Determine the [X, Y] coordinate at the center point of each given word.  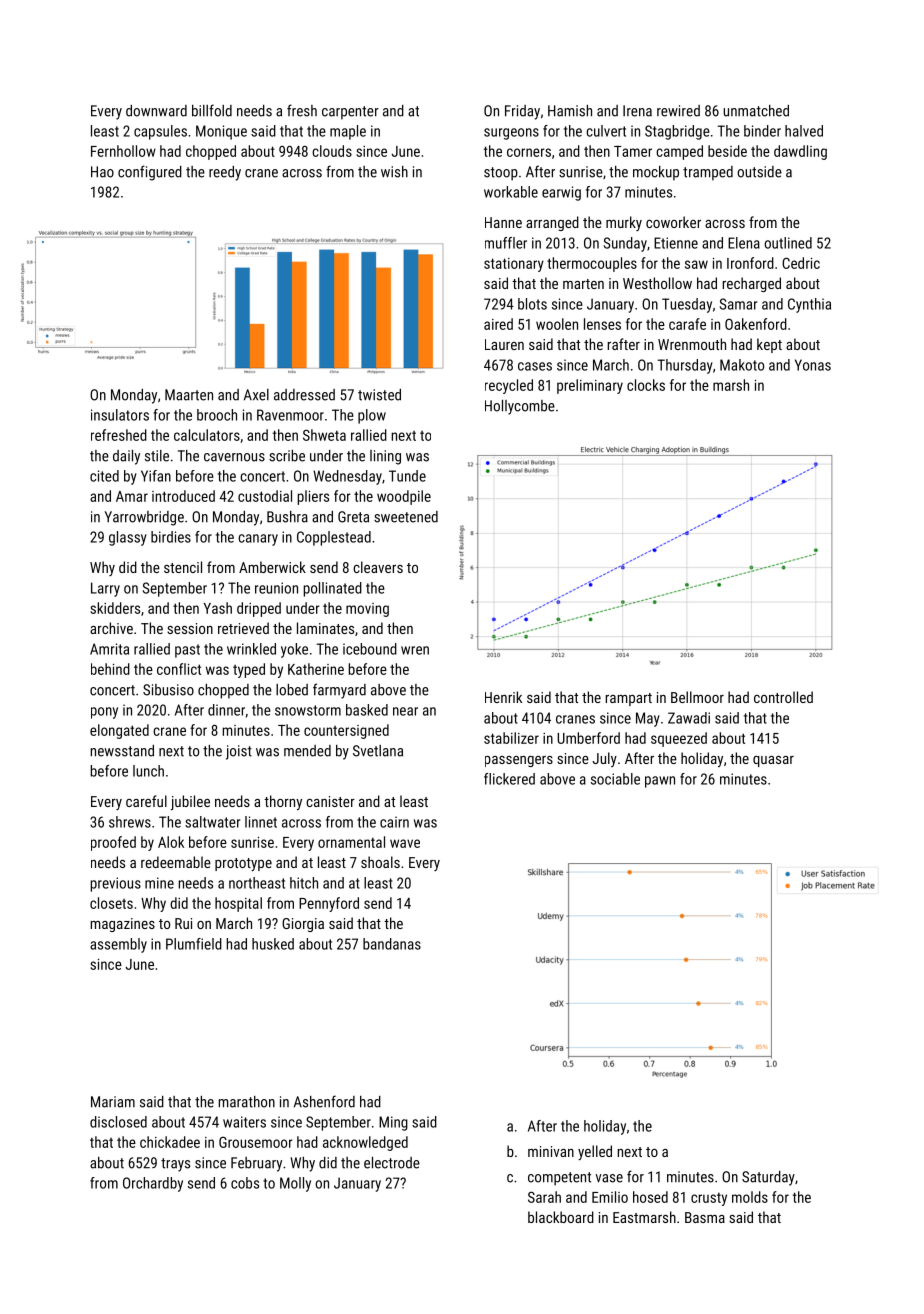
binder [762, 131]
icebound [370, 649]
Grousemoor [256, 1142]
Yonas [813, 365]
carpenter [350, 113]
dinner [226, 710]
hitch [304, 883]
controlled [783, 697]
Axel [256, 395]
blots [532, 304]
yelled [595, 1152]
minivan [551, 1151]
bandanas [392, 944]
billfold [212, 110]
